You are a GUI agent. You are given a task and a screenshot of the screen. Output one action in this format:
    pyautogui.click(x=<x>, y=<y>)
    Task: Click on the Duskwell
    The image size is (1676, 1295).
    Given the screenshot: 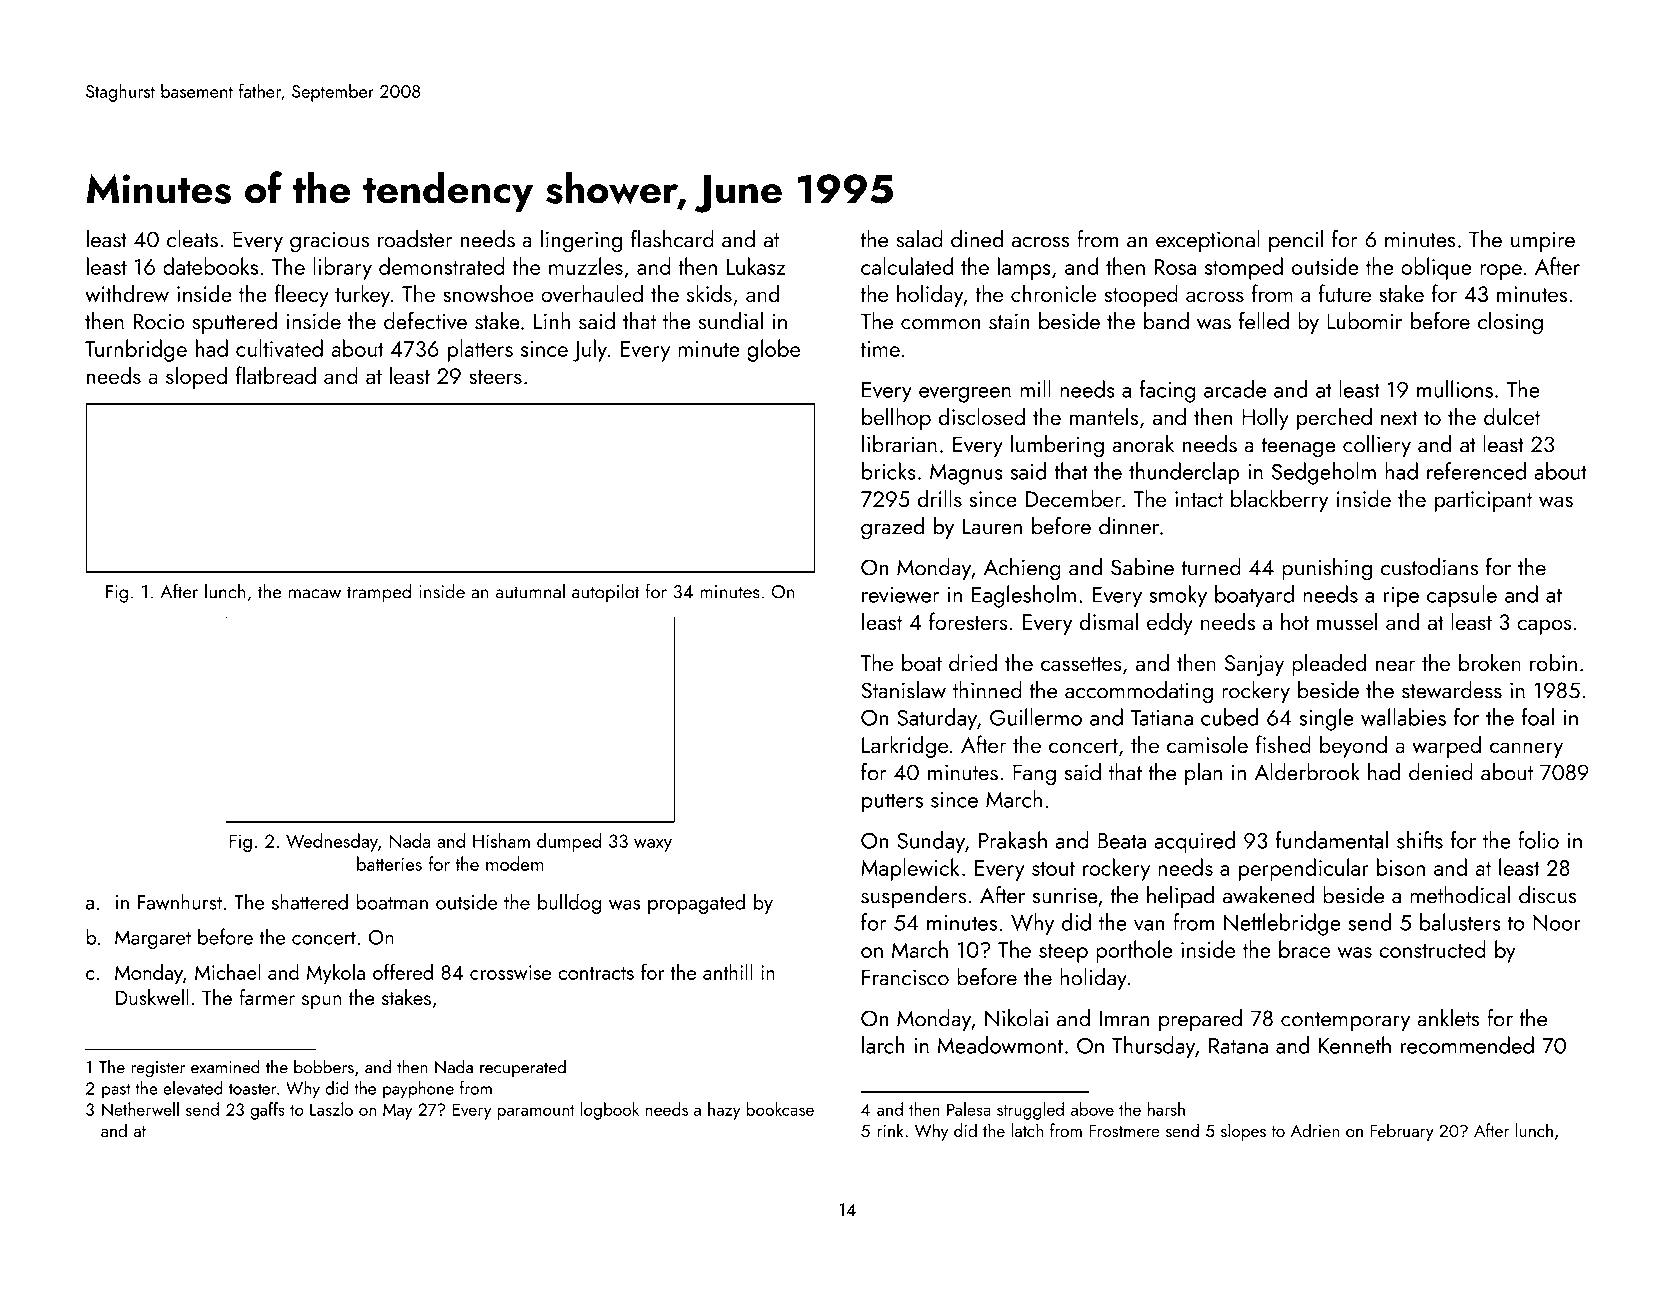 What is the action you would take?
    pyautogui.click(x=152, y=997)
